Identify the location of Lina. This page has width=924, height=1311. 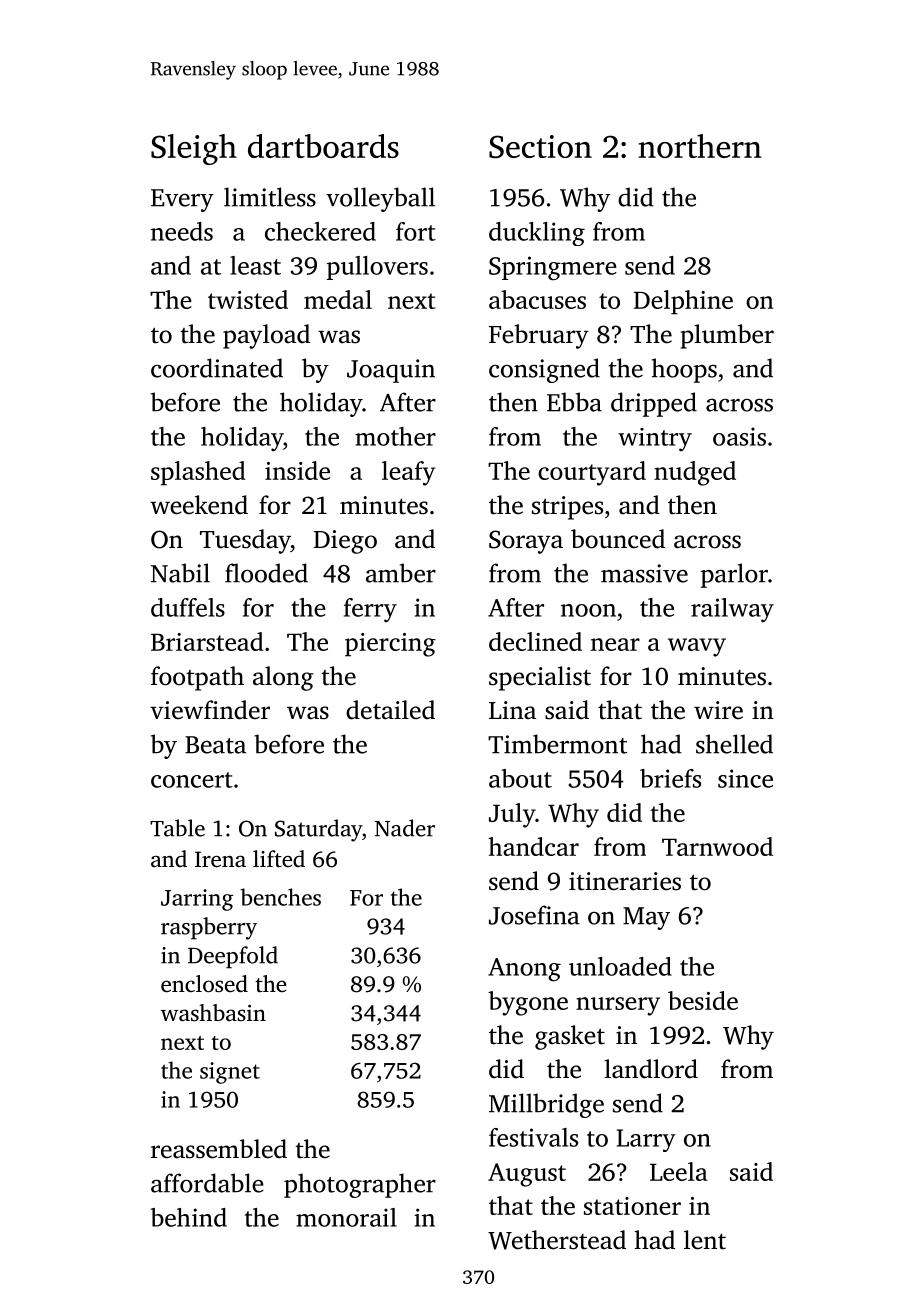
(512, 710).
